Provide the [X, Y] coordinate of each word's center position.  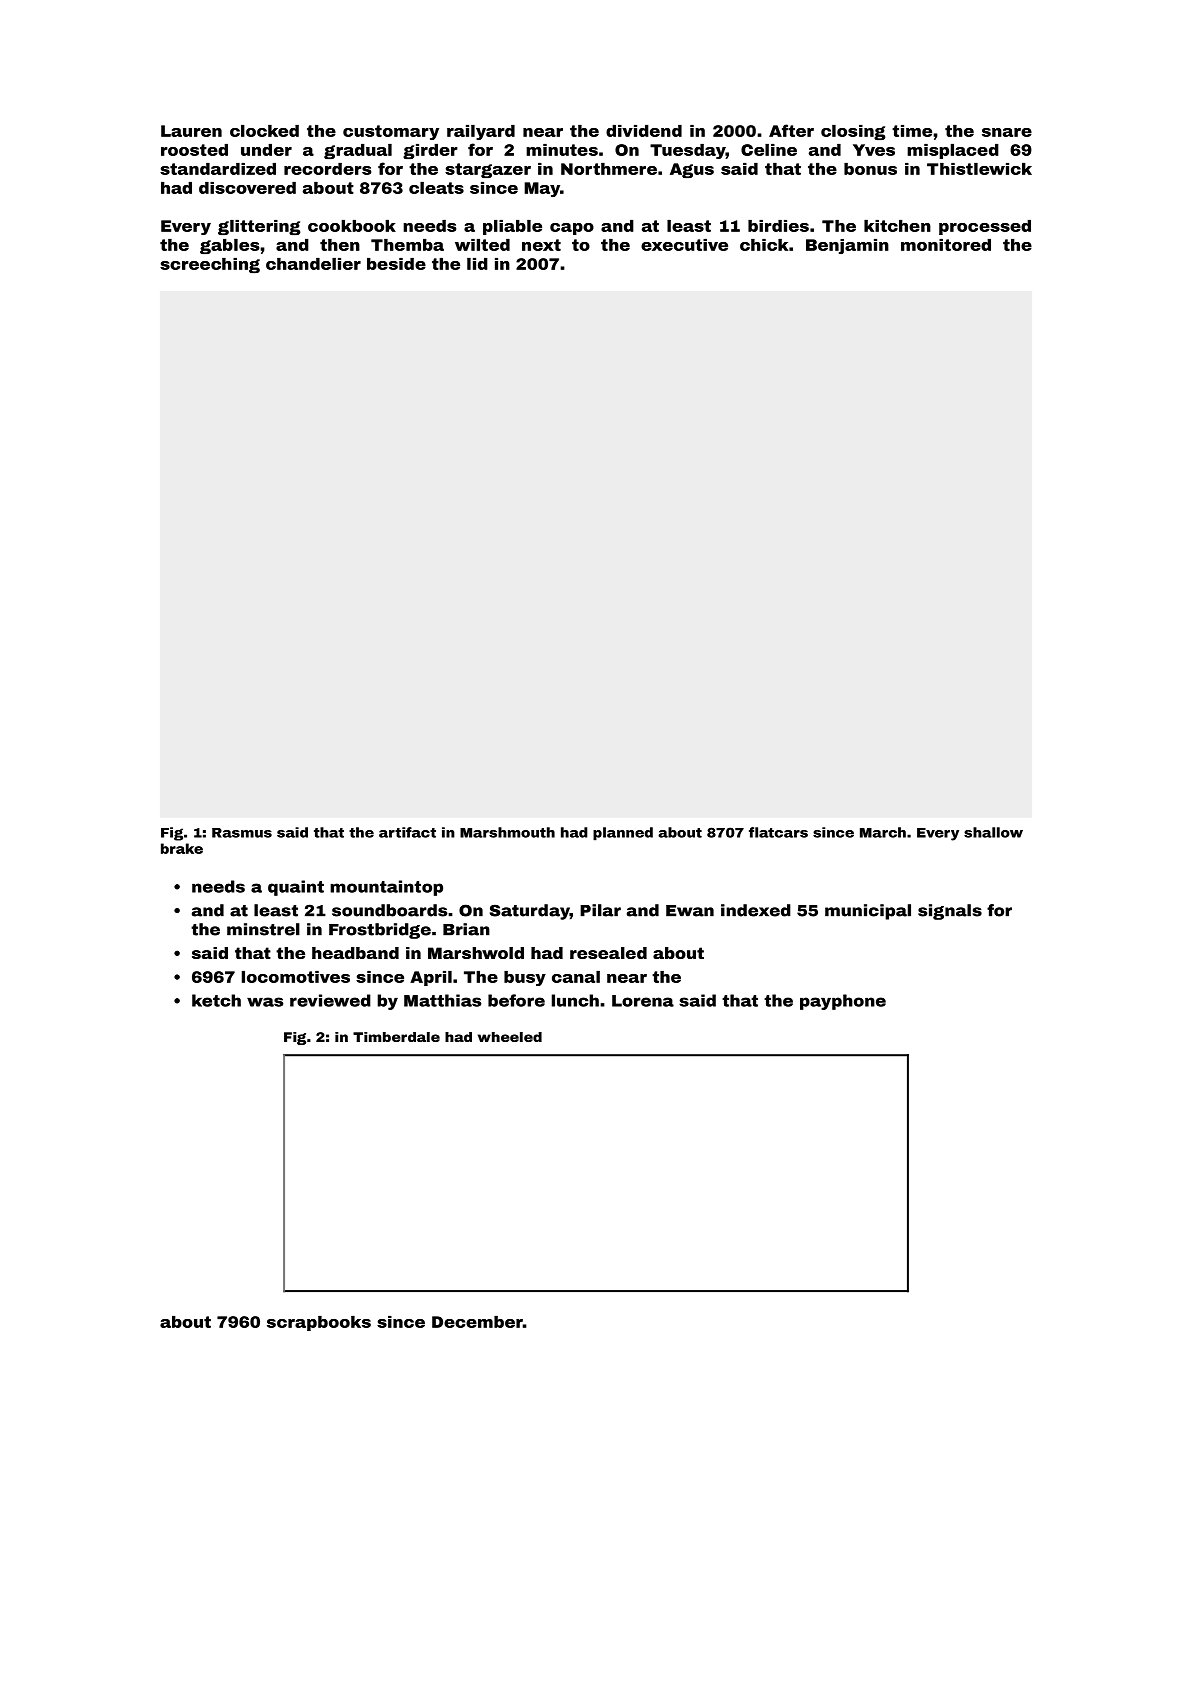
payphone [843, 1002]
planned [623, 834]
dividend [644, 131]
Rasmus [242, 833]
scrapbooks [319, 1323]
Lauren [191, 131]
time [912, 131]
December [477, 1322]
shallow [993, 832]
